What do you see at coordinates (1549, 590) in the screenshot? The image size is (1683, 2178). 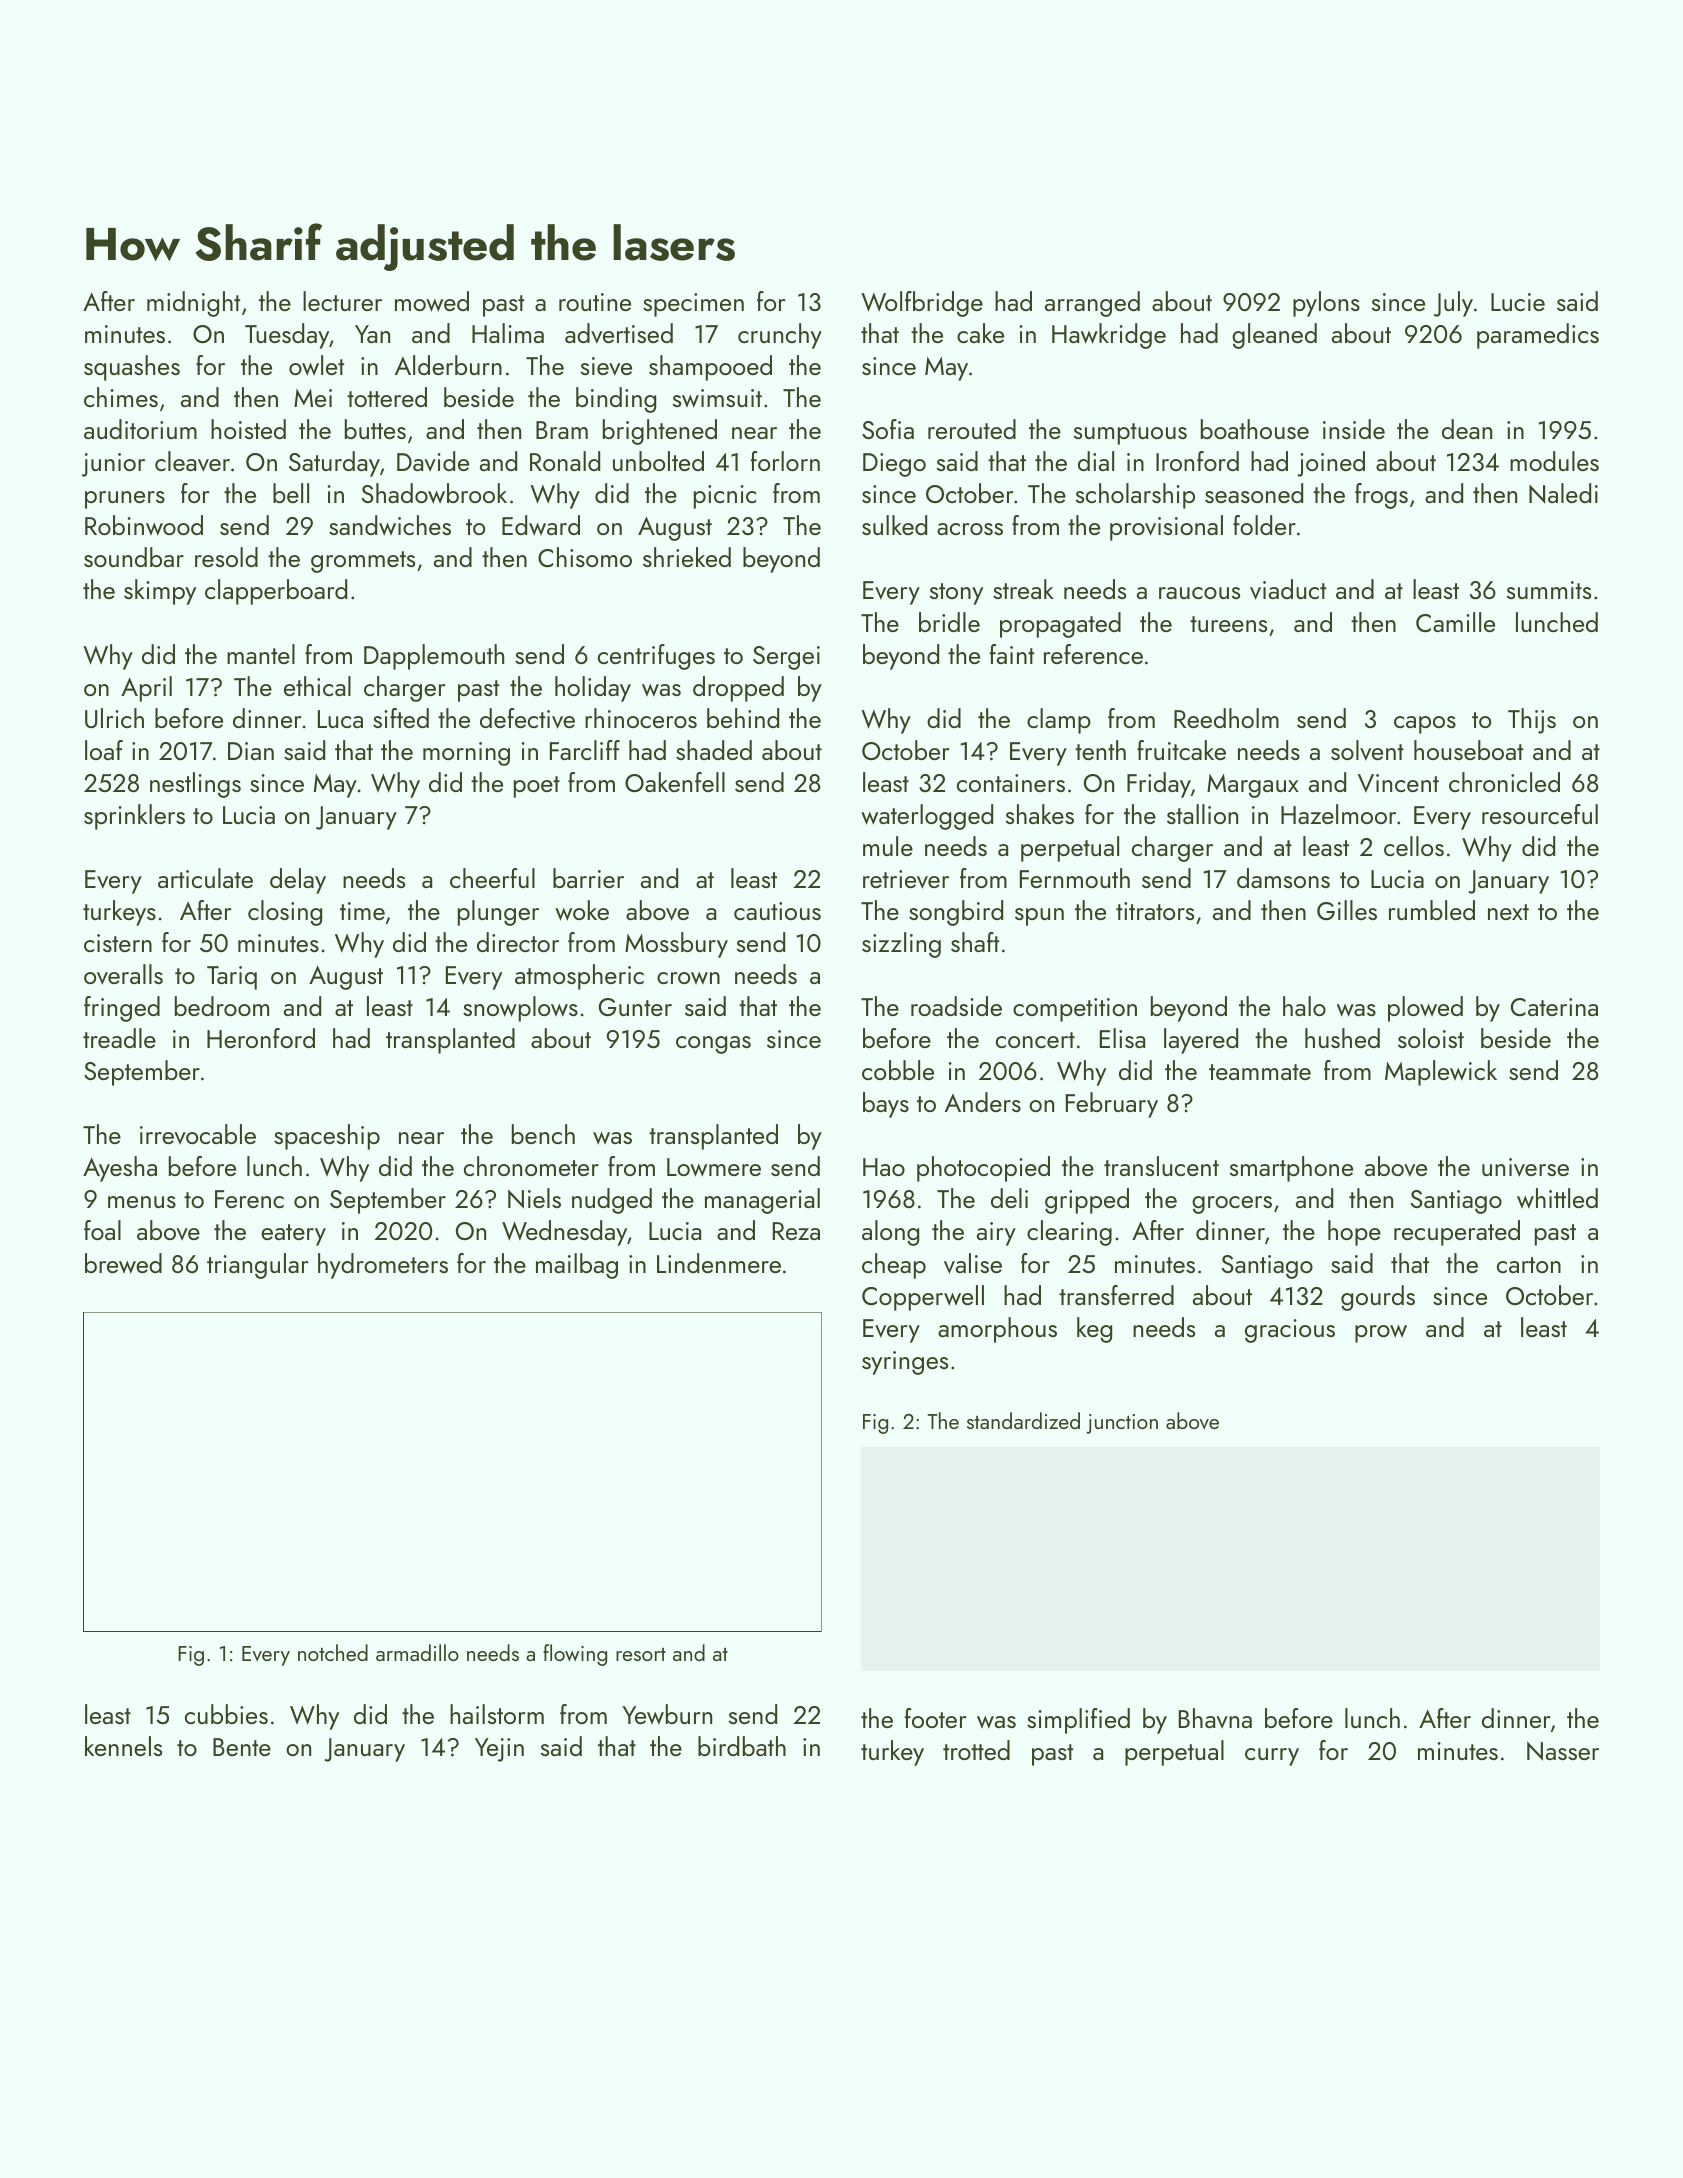 I see `summits` at bounding box center [1549, 590].
